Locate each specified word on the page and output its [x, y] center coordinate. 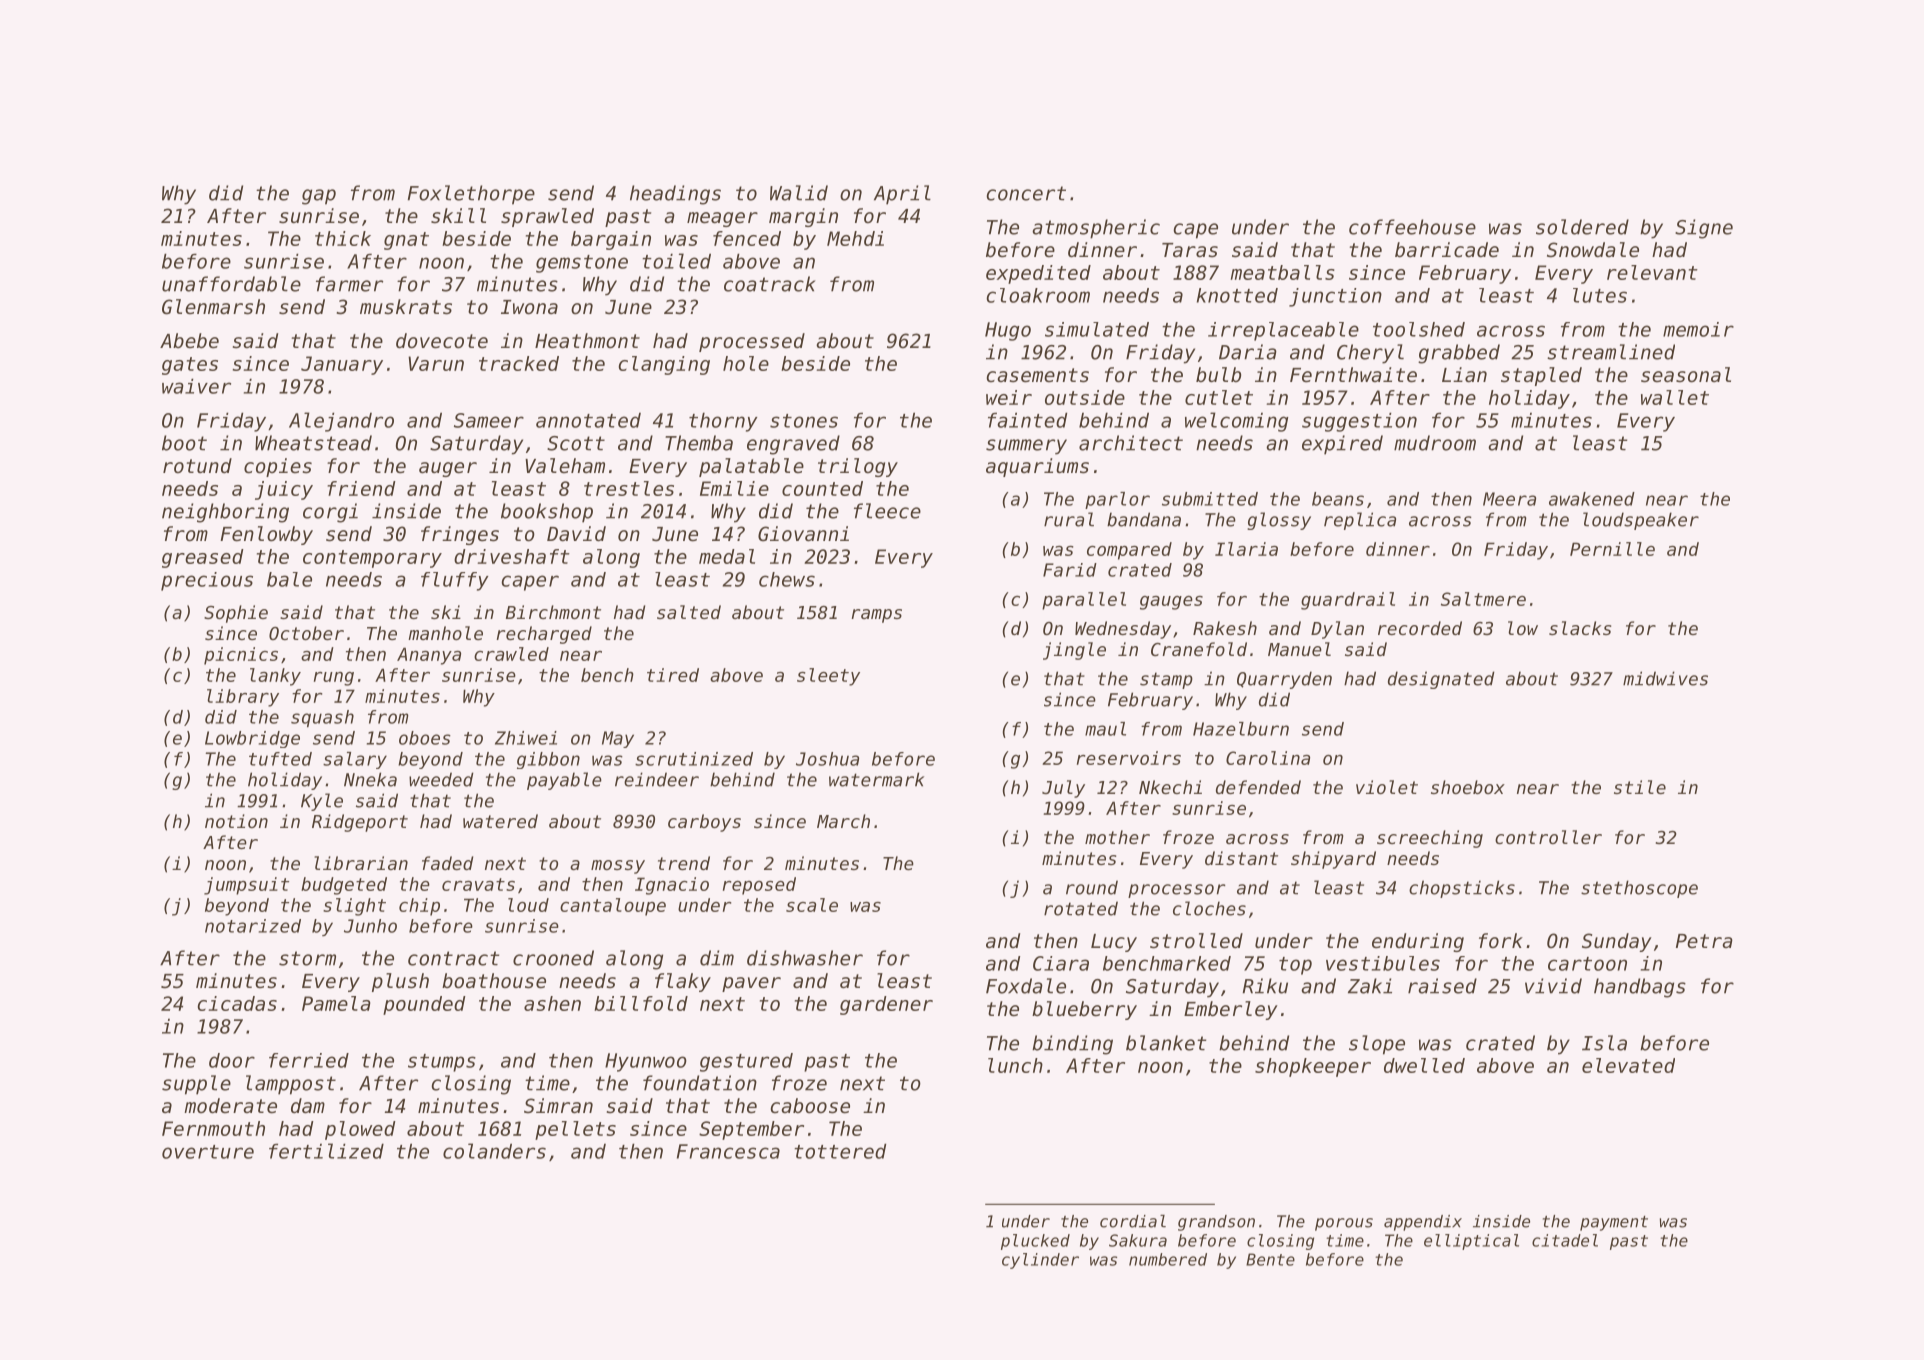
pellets [575, 1130]
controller [1548, 837]
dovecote [442, 341]
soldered [1582, 227]
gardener [886, 1005]
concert [1026, 193]
